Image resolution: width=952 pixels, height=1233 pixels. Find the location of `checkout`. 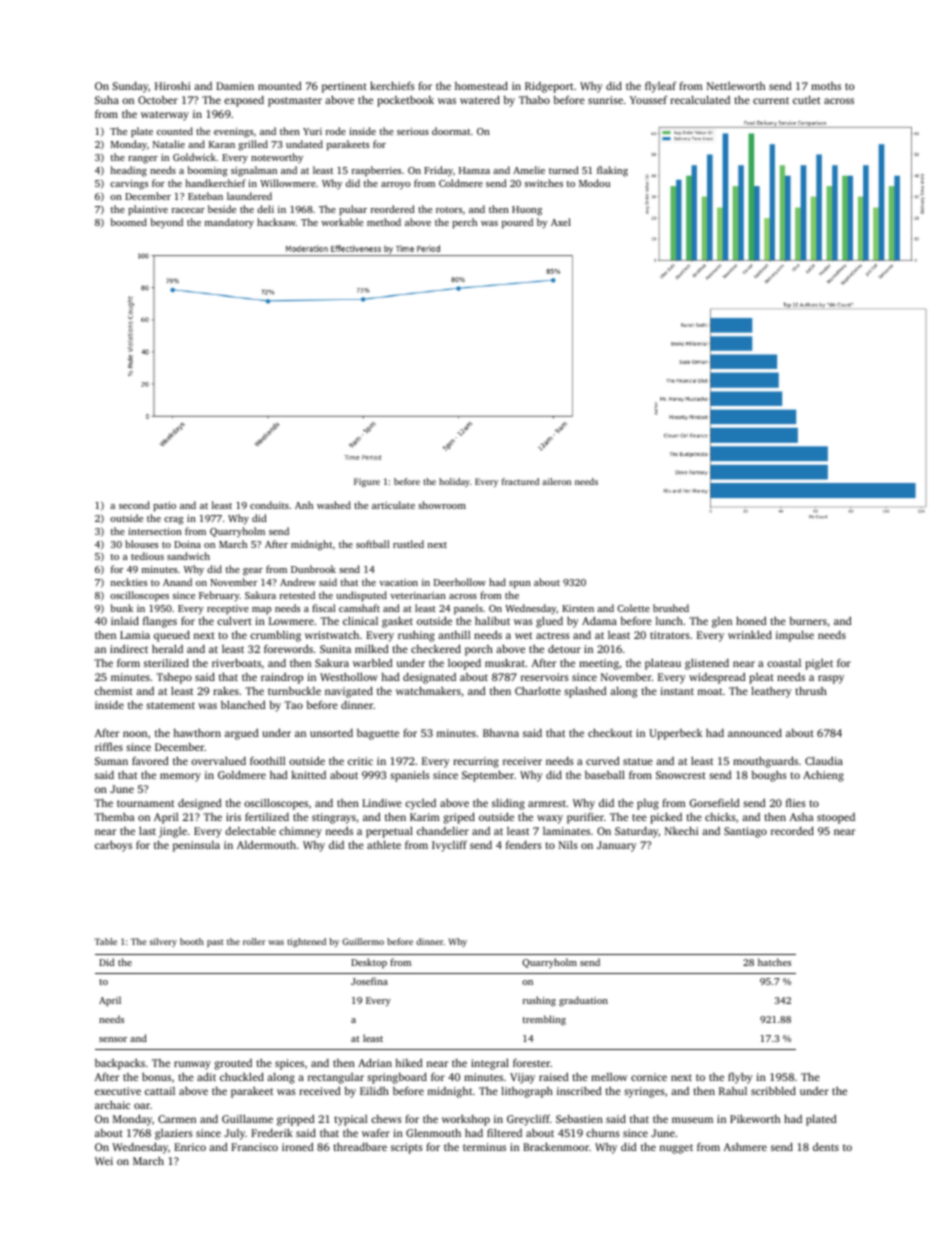

checkout is located at coordinates (610, 732).
